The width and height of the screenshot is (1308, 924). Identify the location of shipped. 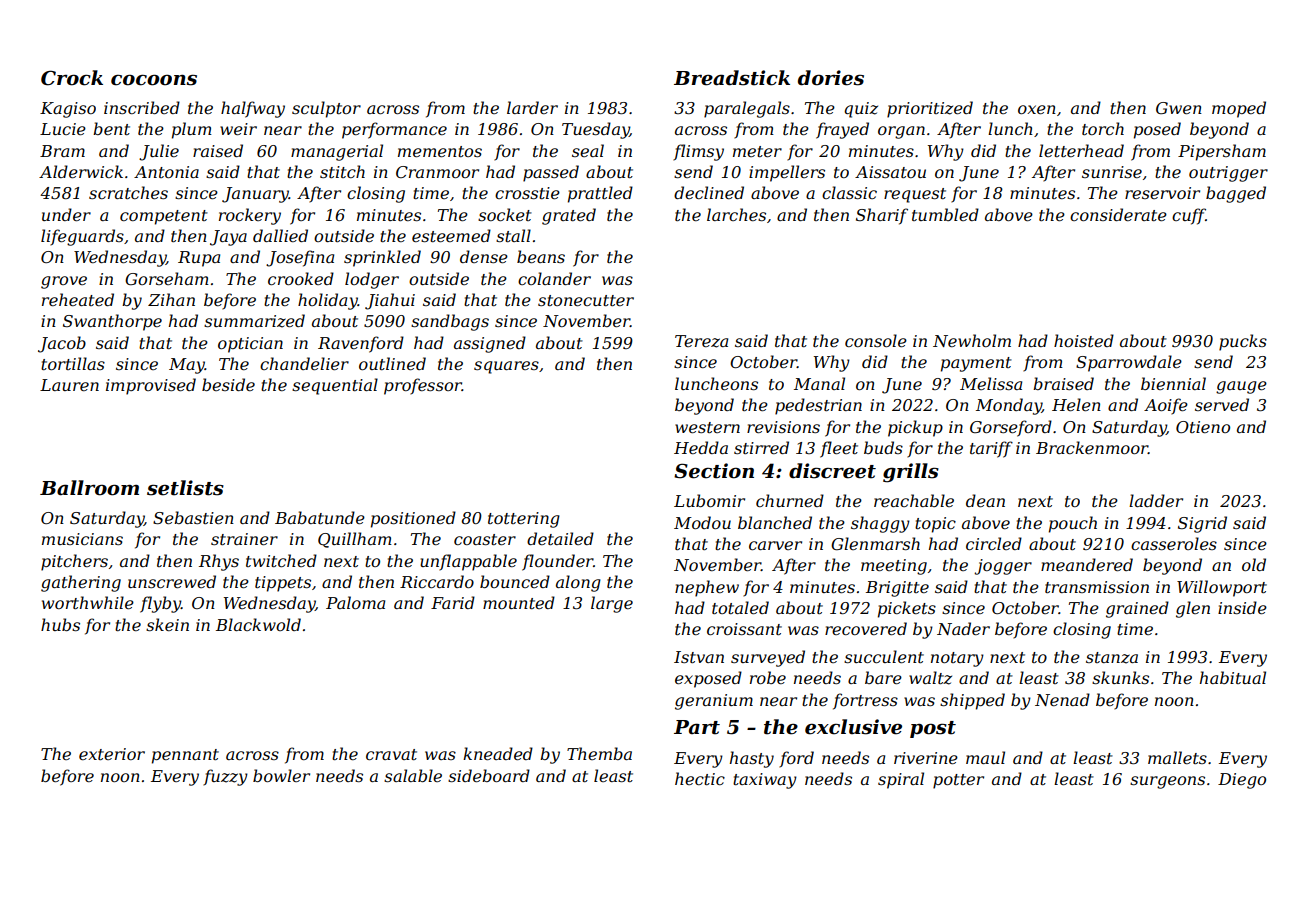
(972, 701).
